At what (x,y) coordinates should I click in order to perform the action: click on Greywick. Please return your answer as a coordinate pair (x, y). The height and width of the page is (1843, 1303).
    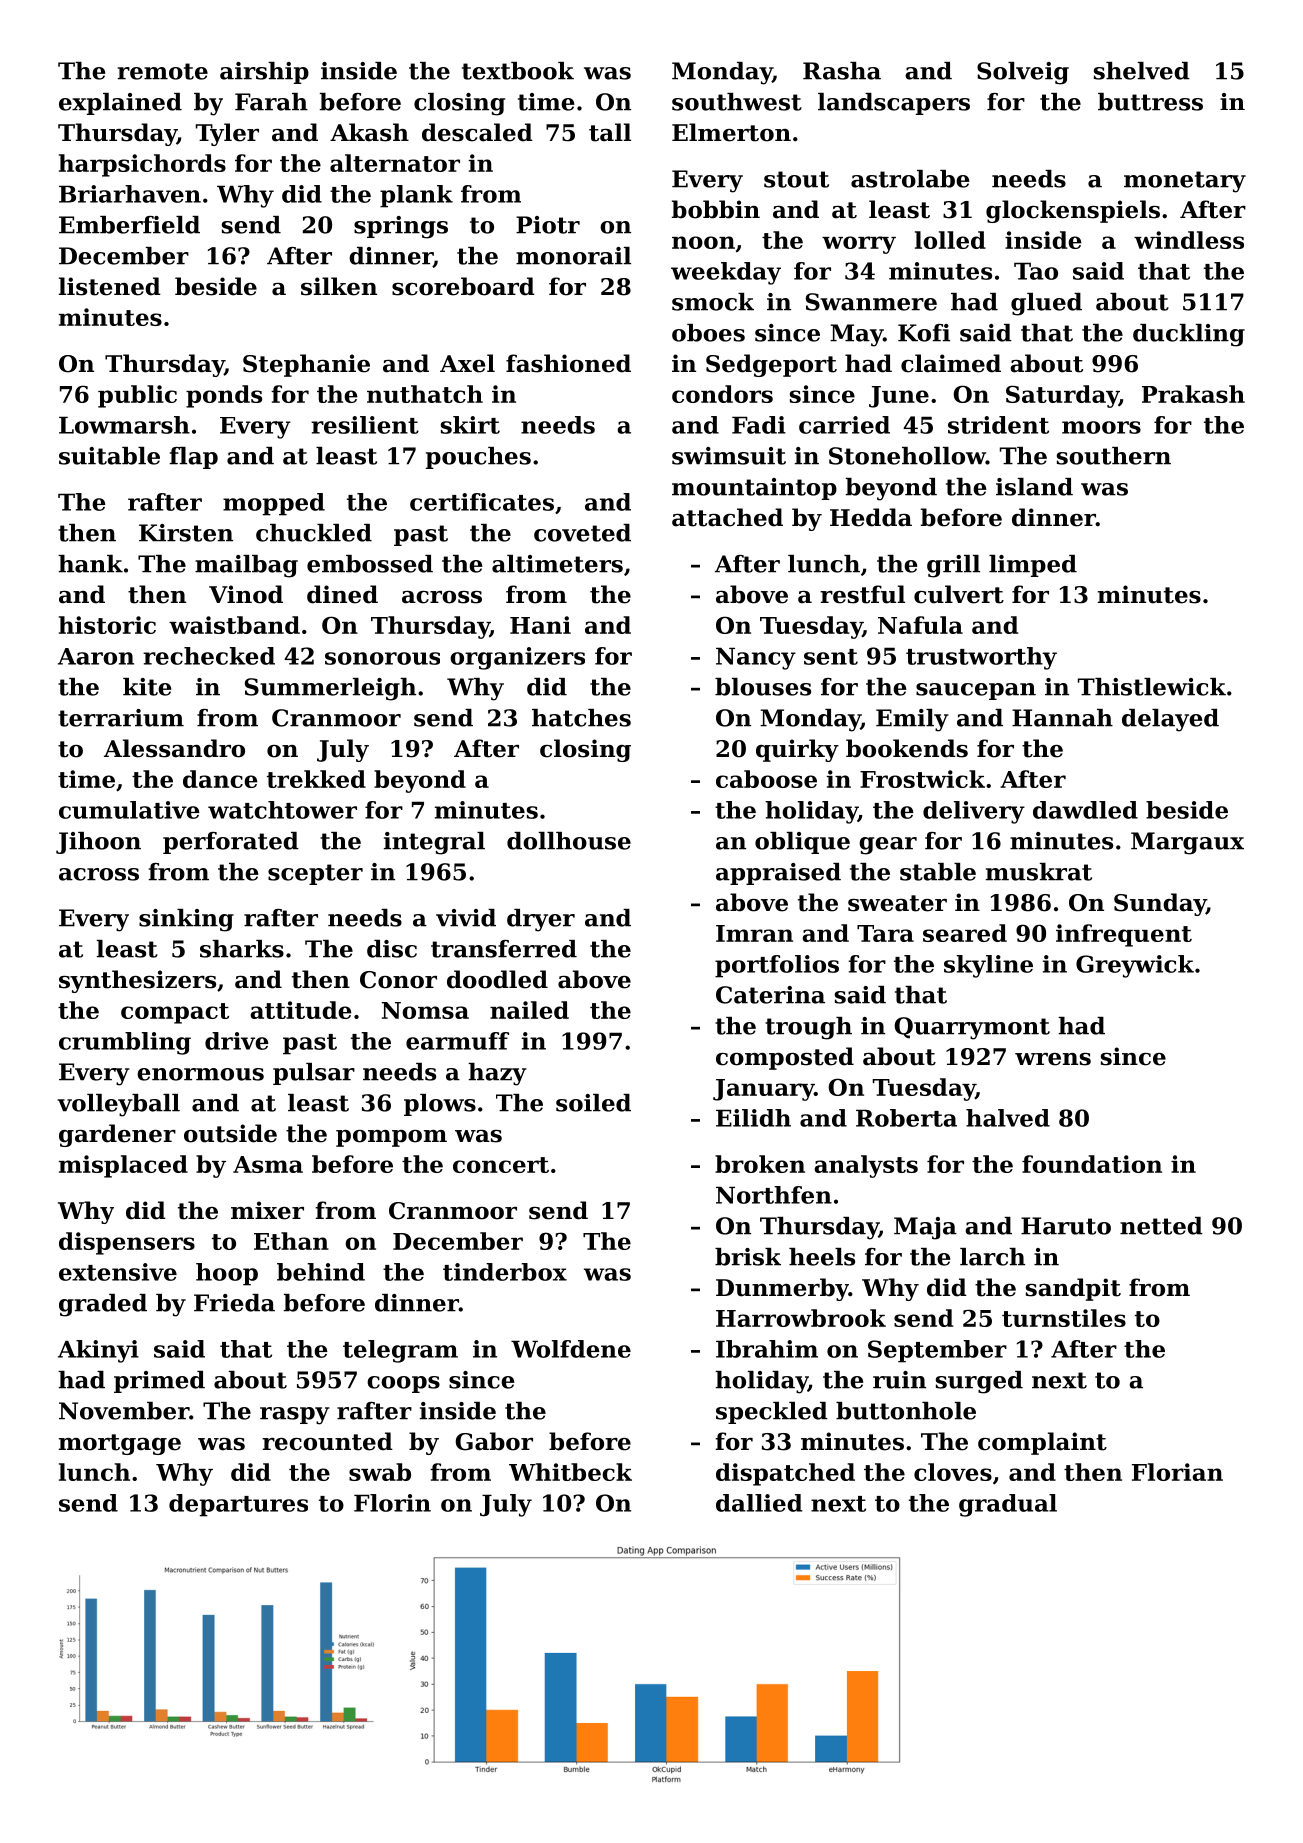
    Looking at the image, I should click on (1135, 966).
